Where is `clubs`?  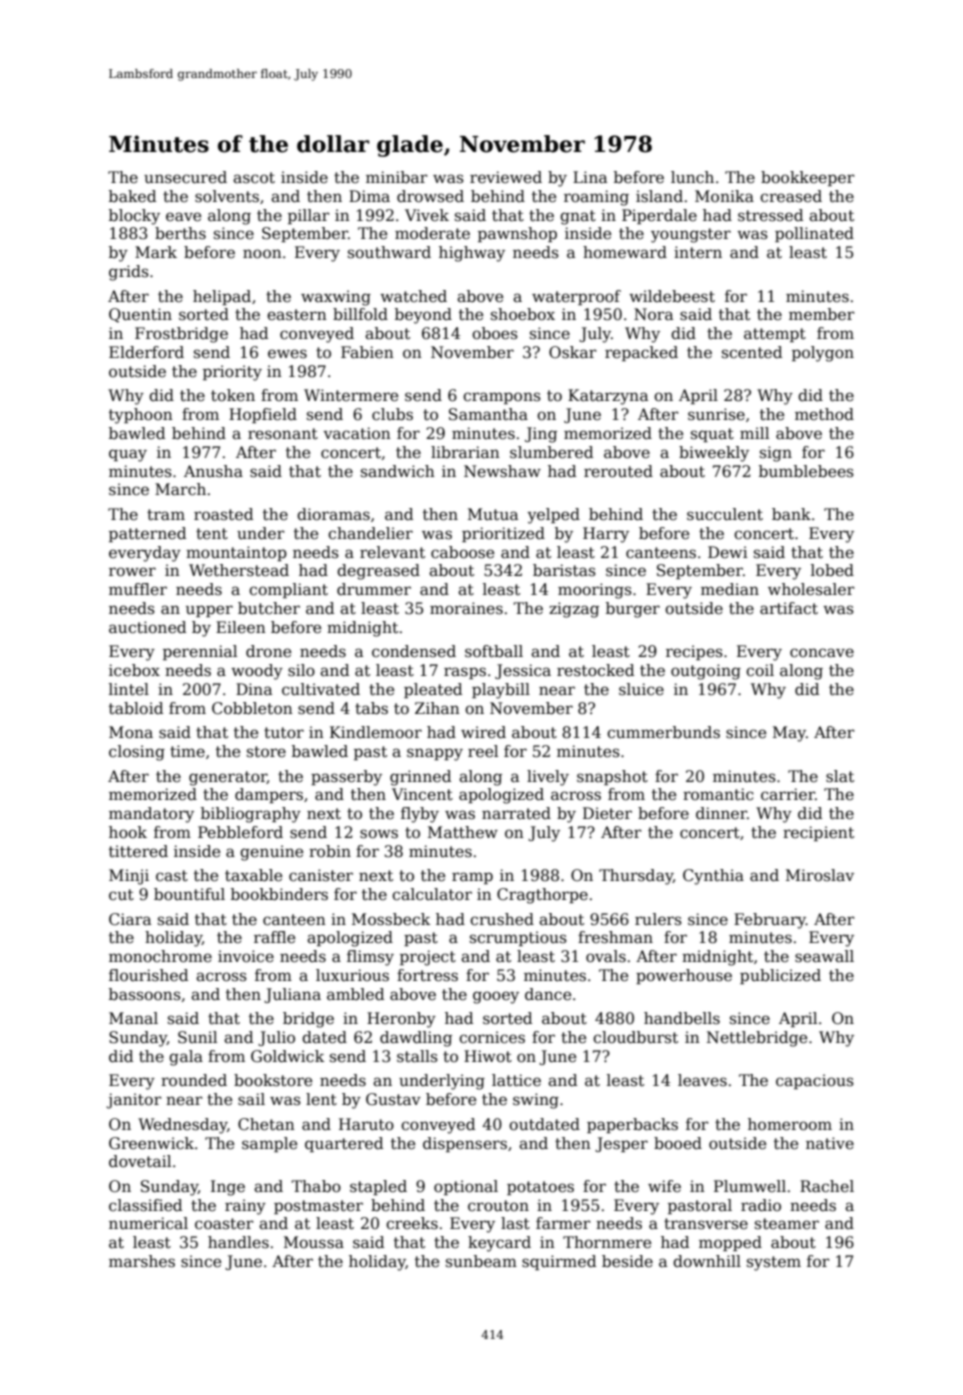 clubs is located at coordinates (392, 414).
